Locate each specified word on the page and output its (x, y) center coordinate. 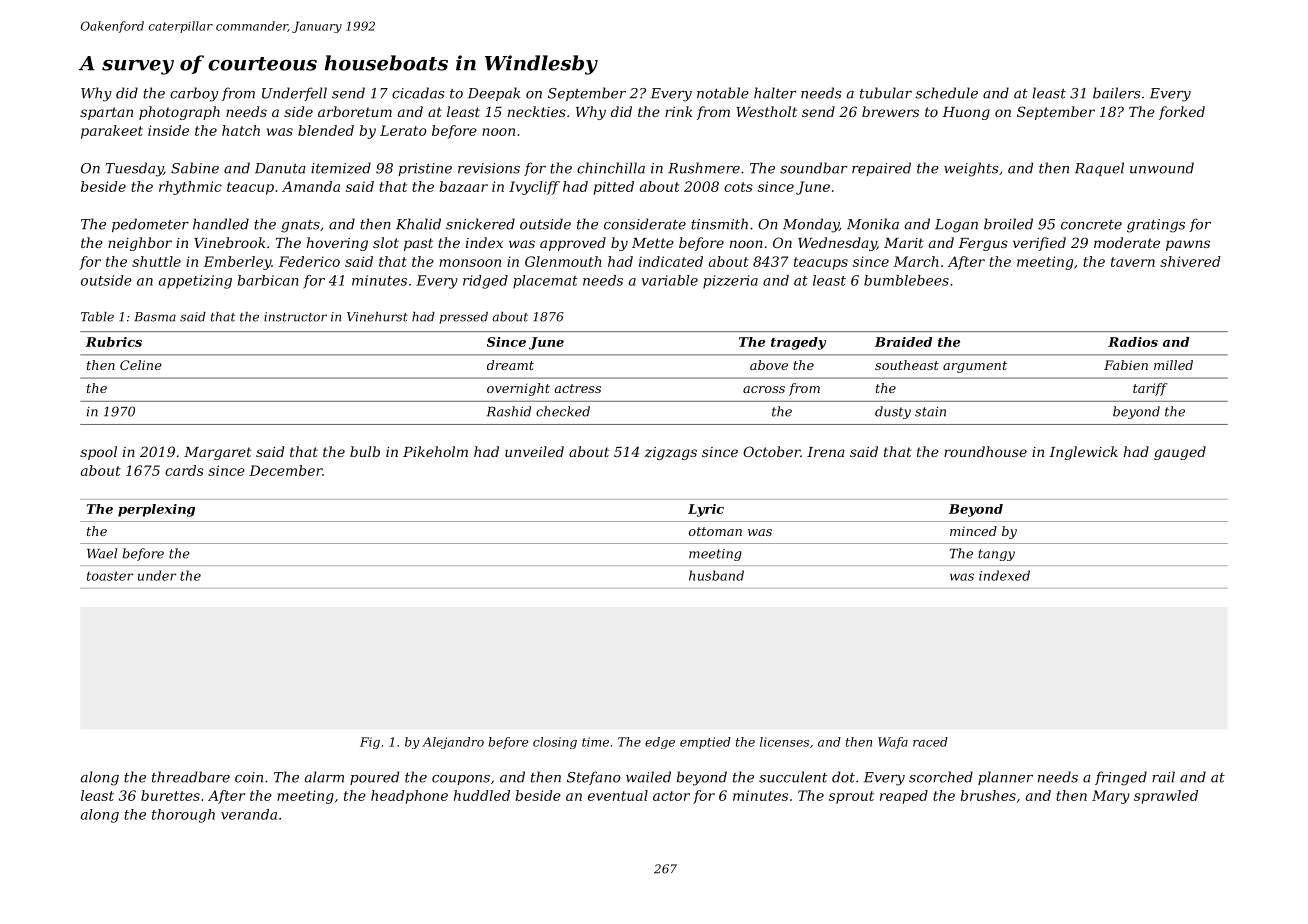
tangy (996, 555)
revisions (489, 168)
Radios (1133, 342)
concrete (1091, 225)
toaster (110, 576)
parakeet (112, 132)
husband (716, 575)
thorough (183, 816)
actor (671, 796)
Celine (141, 365)
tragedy (798, 343)
